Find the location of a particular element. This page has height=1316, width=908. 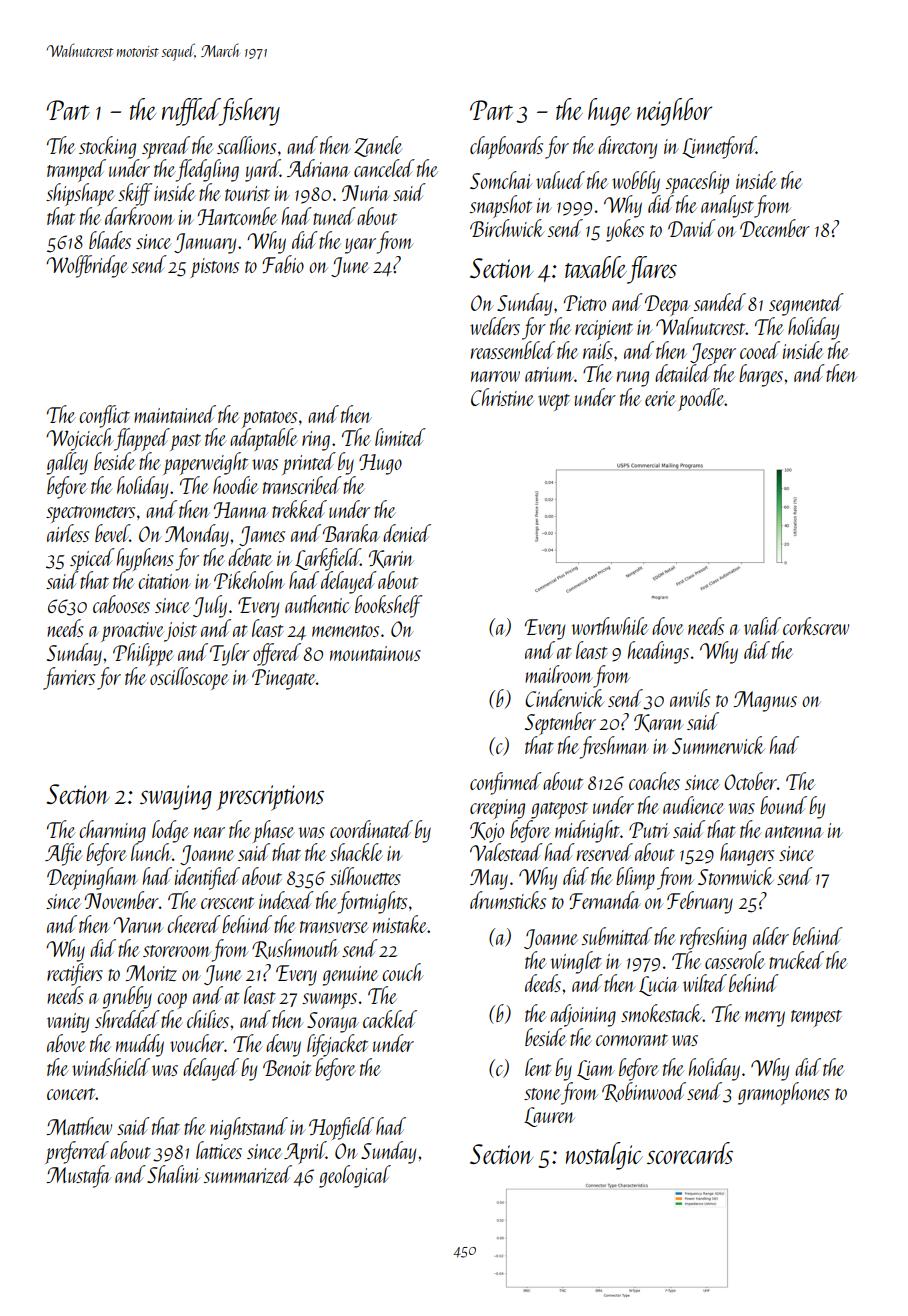

huge is located at coordinates (609, 112).
